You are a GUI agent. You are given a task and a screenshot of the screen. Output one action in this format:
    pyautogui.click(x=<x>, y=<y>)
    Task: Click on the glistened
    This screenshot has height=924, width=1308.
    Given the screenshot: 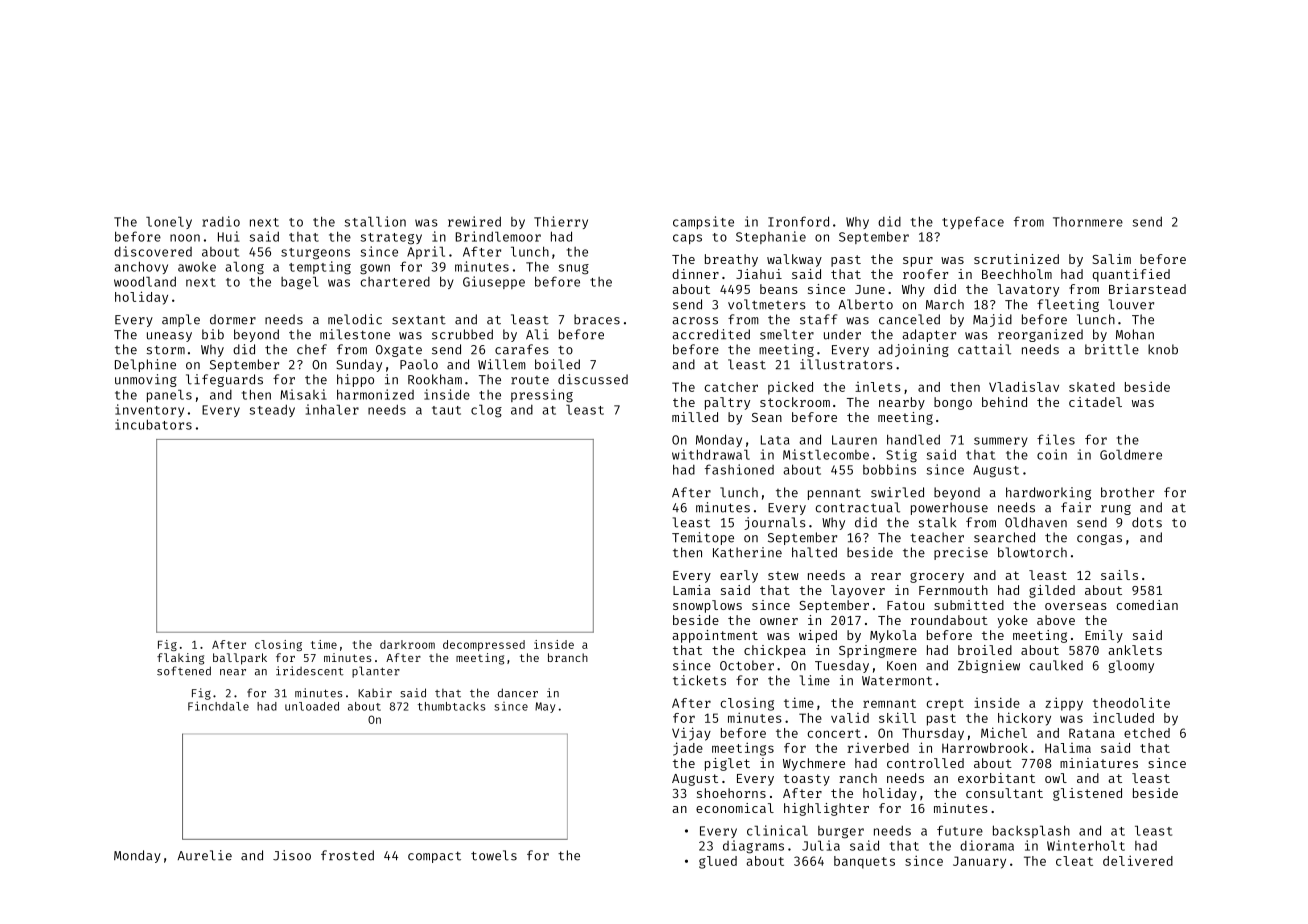 What is the action you would take?
    pyautogui.click(x=1087, y=794)
